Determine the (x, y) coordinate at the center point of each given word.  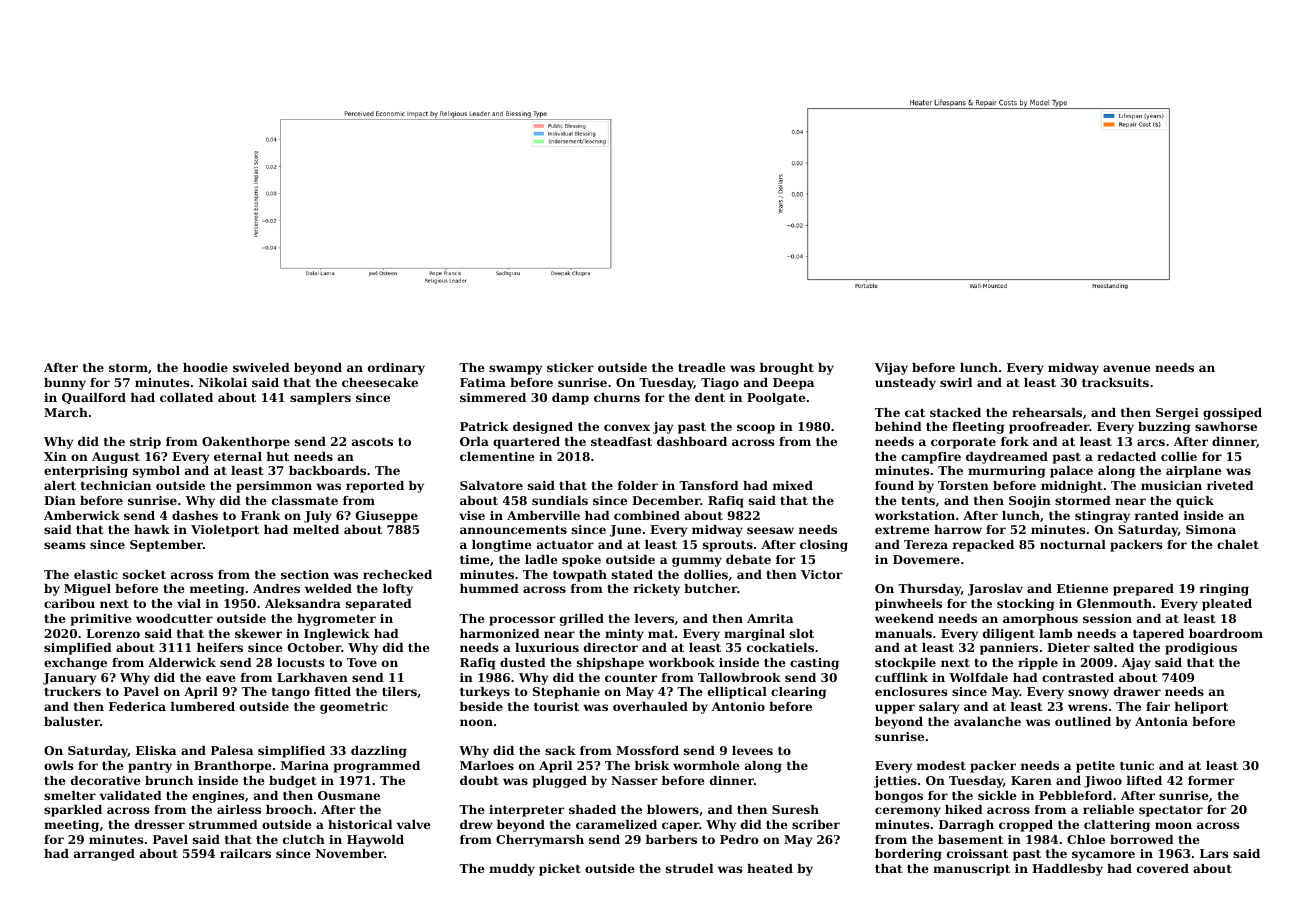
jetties (895, 782)
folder (638, 485)
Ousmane (349, 795)
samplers (320, 399)
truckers (72, 691)
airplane (1194, 472)
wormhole (706, 765)
